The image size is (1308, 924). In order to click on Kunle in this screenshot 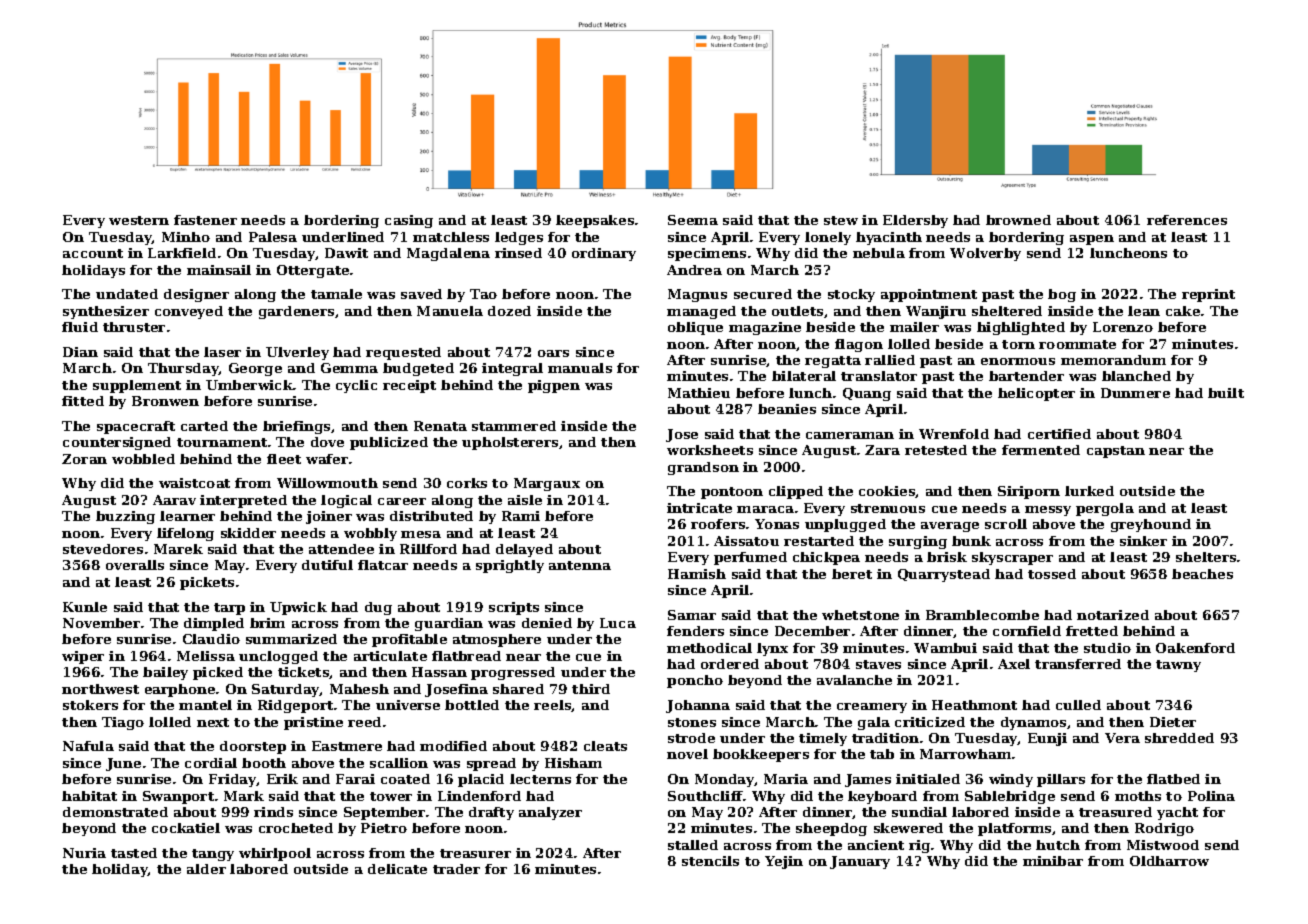, I will do `click(85, 607)`.
